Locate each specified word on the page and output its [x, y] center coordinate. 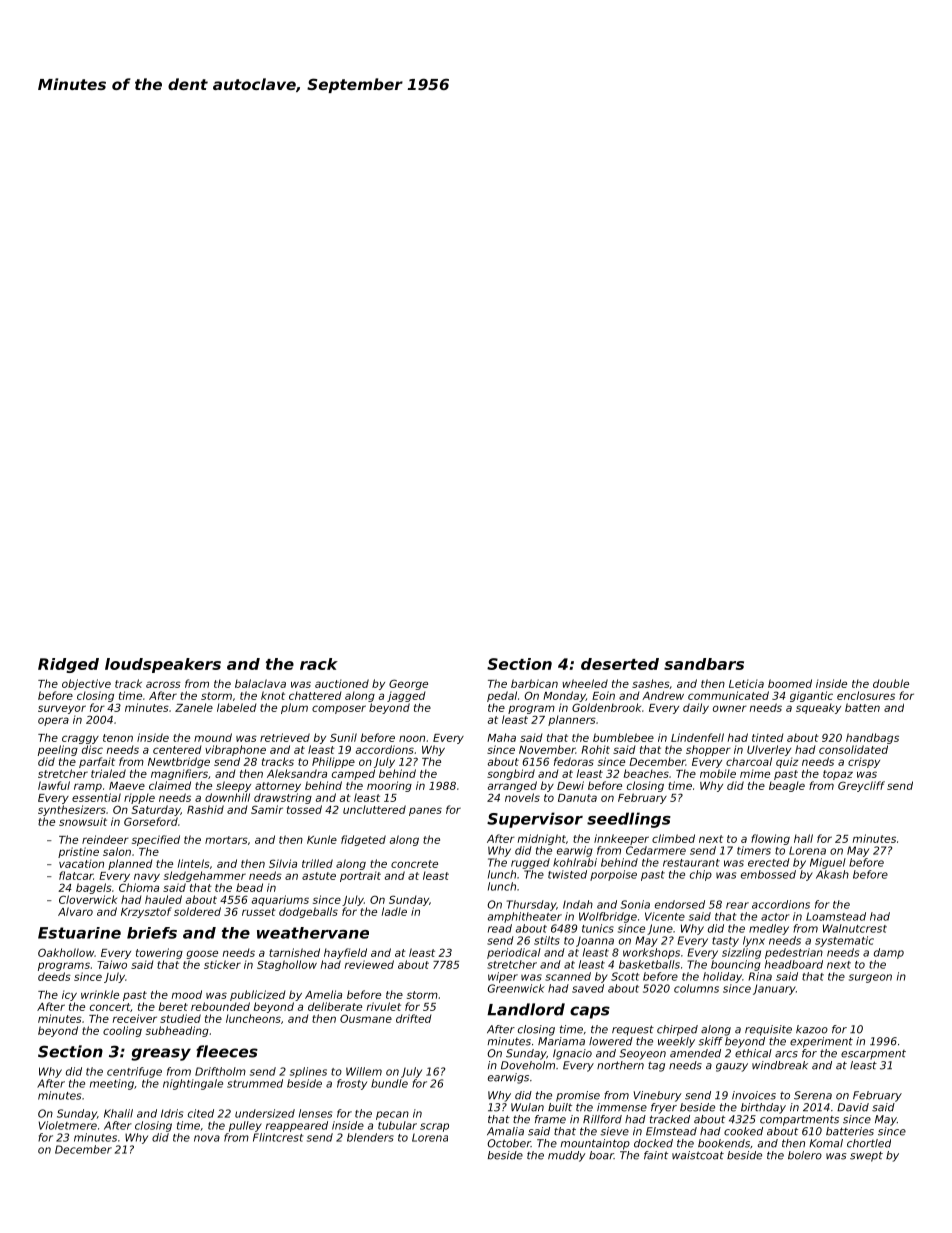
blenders [370, 1137]
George [408, 684]
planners [572, 720]
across [163, 684]
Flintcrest [278, 1137]
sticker [222, 964]
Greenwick [516, 988]
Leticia [746, 683]
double [891, 683]
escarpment [873, 1055]
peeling [58, 750]
